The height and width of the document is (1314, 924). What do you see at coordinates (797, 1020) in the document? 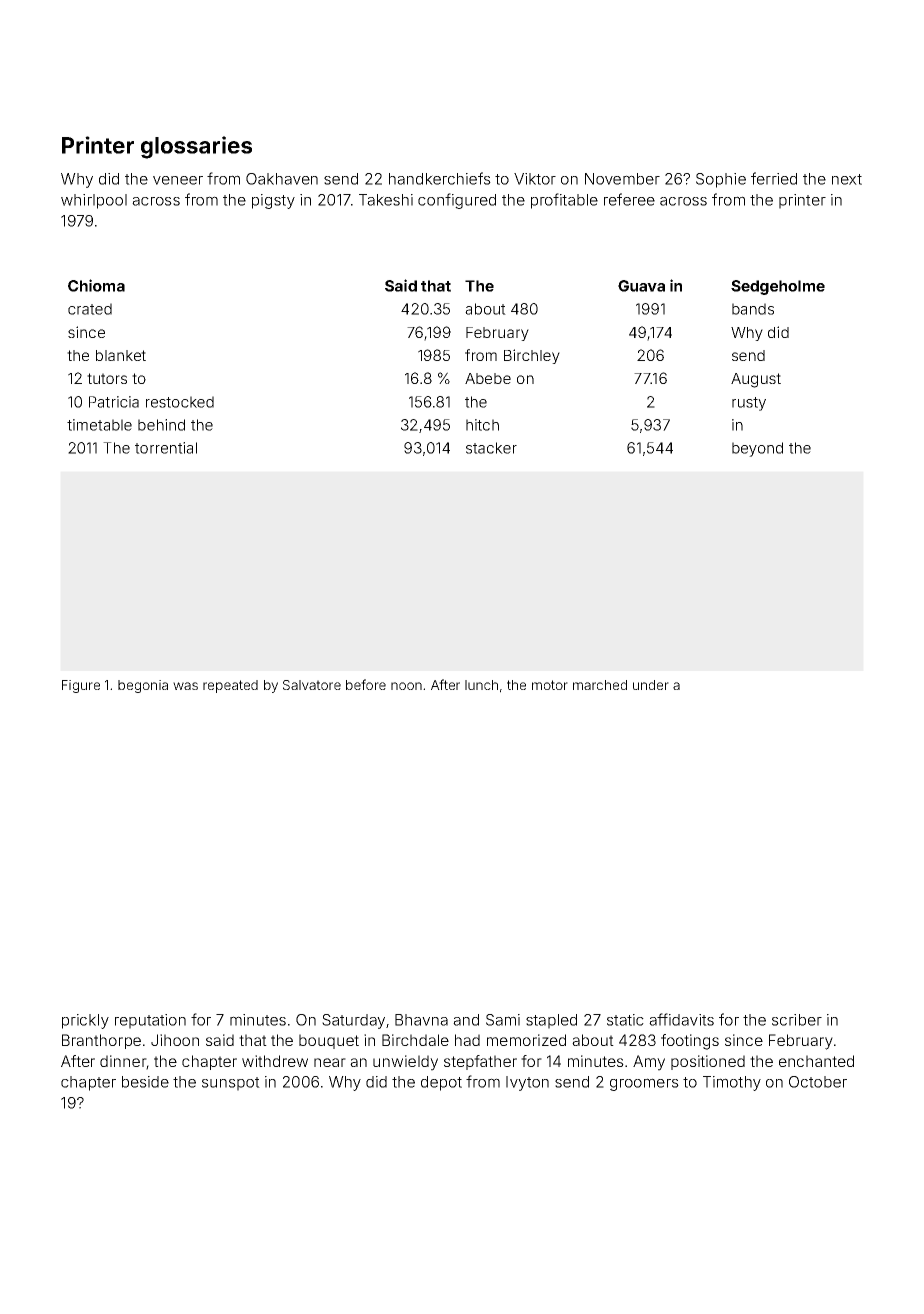
I see `scriber` at bounding box center [797, 1020].
